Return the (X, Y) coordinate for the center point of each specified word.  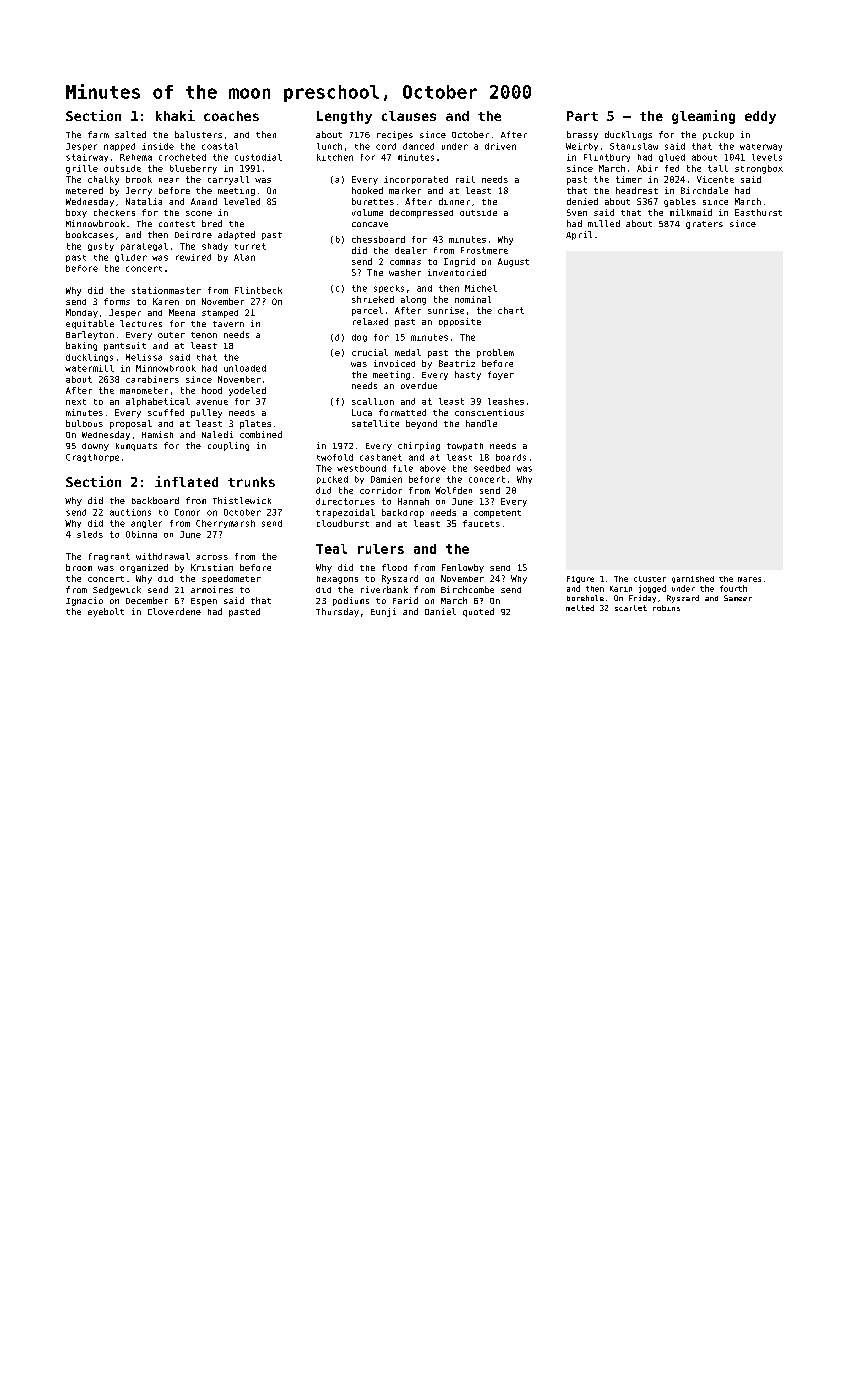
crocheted (182, 157)
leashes (506, 401)
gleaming (703, 117)
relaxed (370, 321)
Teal (331, 549)
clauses (409, 116)
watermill (89, 368)
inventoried (457, 272)
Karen (166, 301)
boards (511, 457)
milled (604, 223)
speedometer (231, 579)
